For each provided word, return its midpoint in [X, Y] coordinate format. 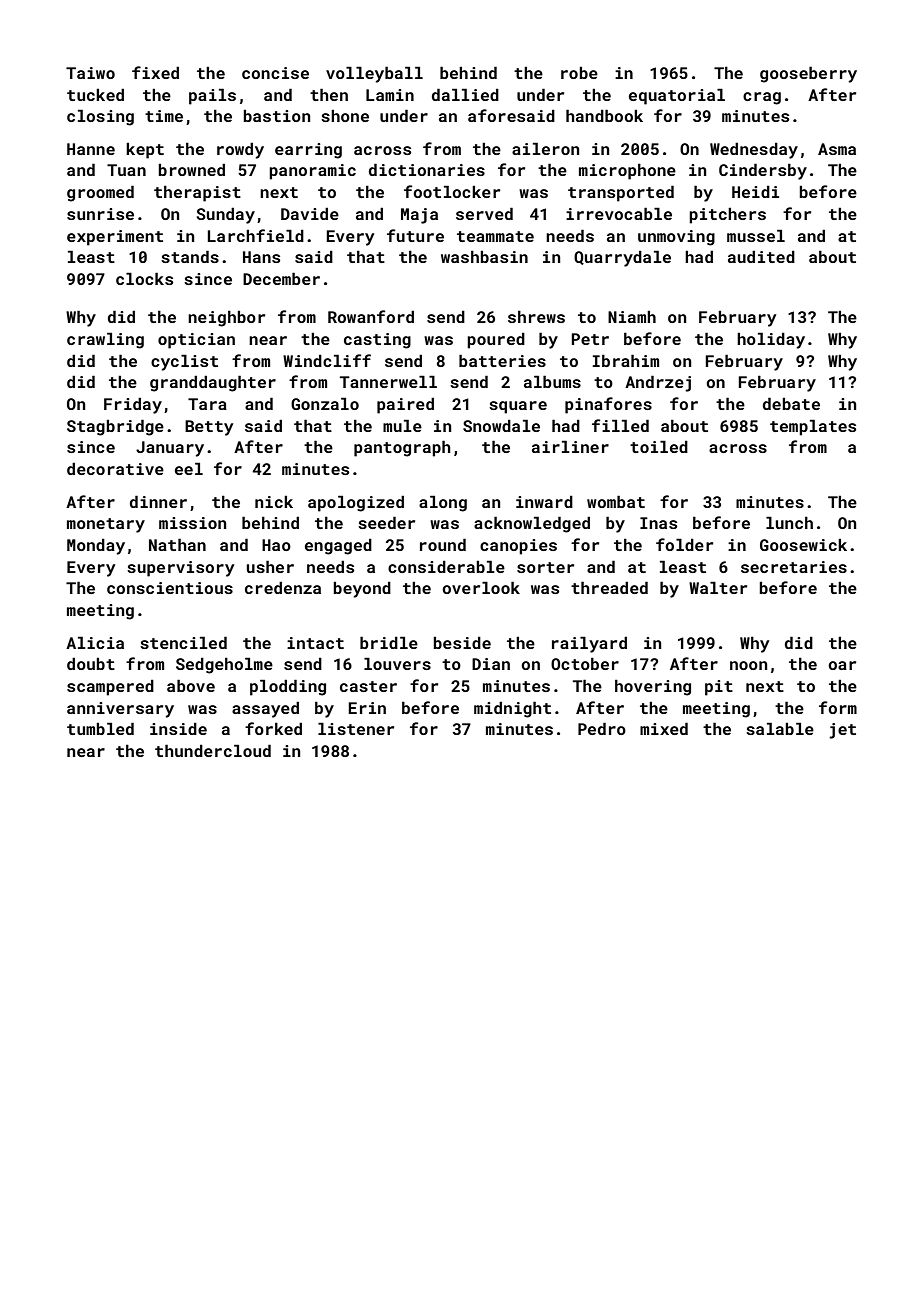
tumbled [100, 728]
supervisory [180, 569]
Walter [718, 587]
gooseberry [808, 74]
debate [791, 403]
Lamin [390, 95]
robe [579, 73]
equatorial [677, 96]
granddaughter [213, 383]
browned [191, 169]
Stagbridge [115, 427]
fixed [155, 72]
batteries [502, 360]
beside [462, 642]
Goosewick [803, 545]
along [443, 503]
